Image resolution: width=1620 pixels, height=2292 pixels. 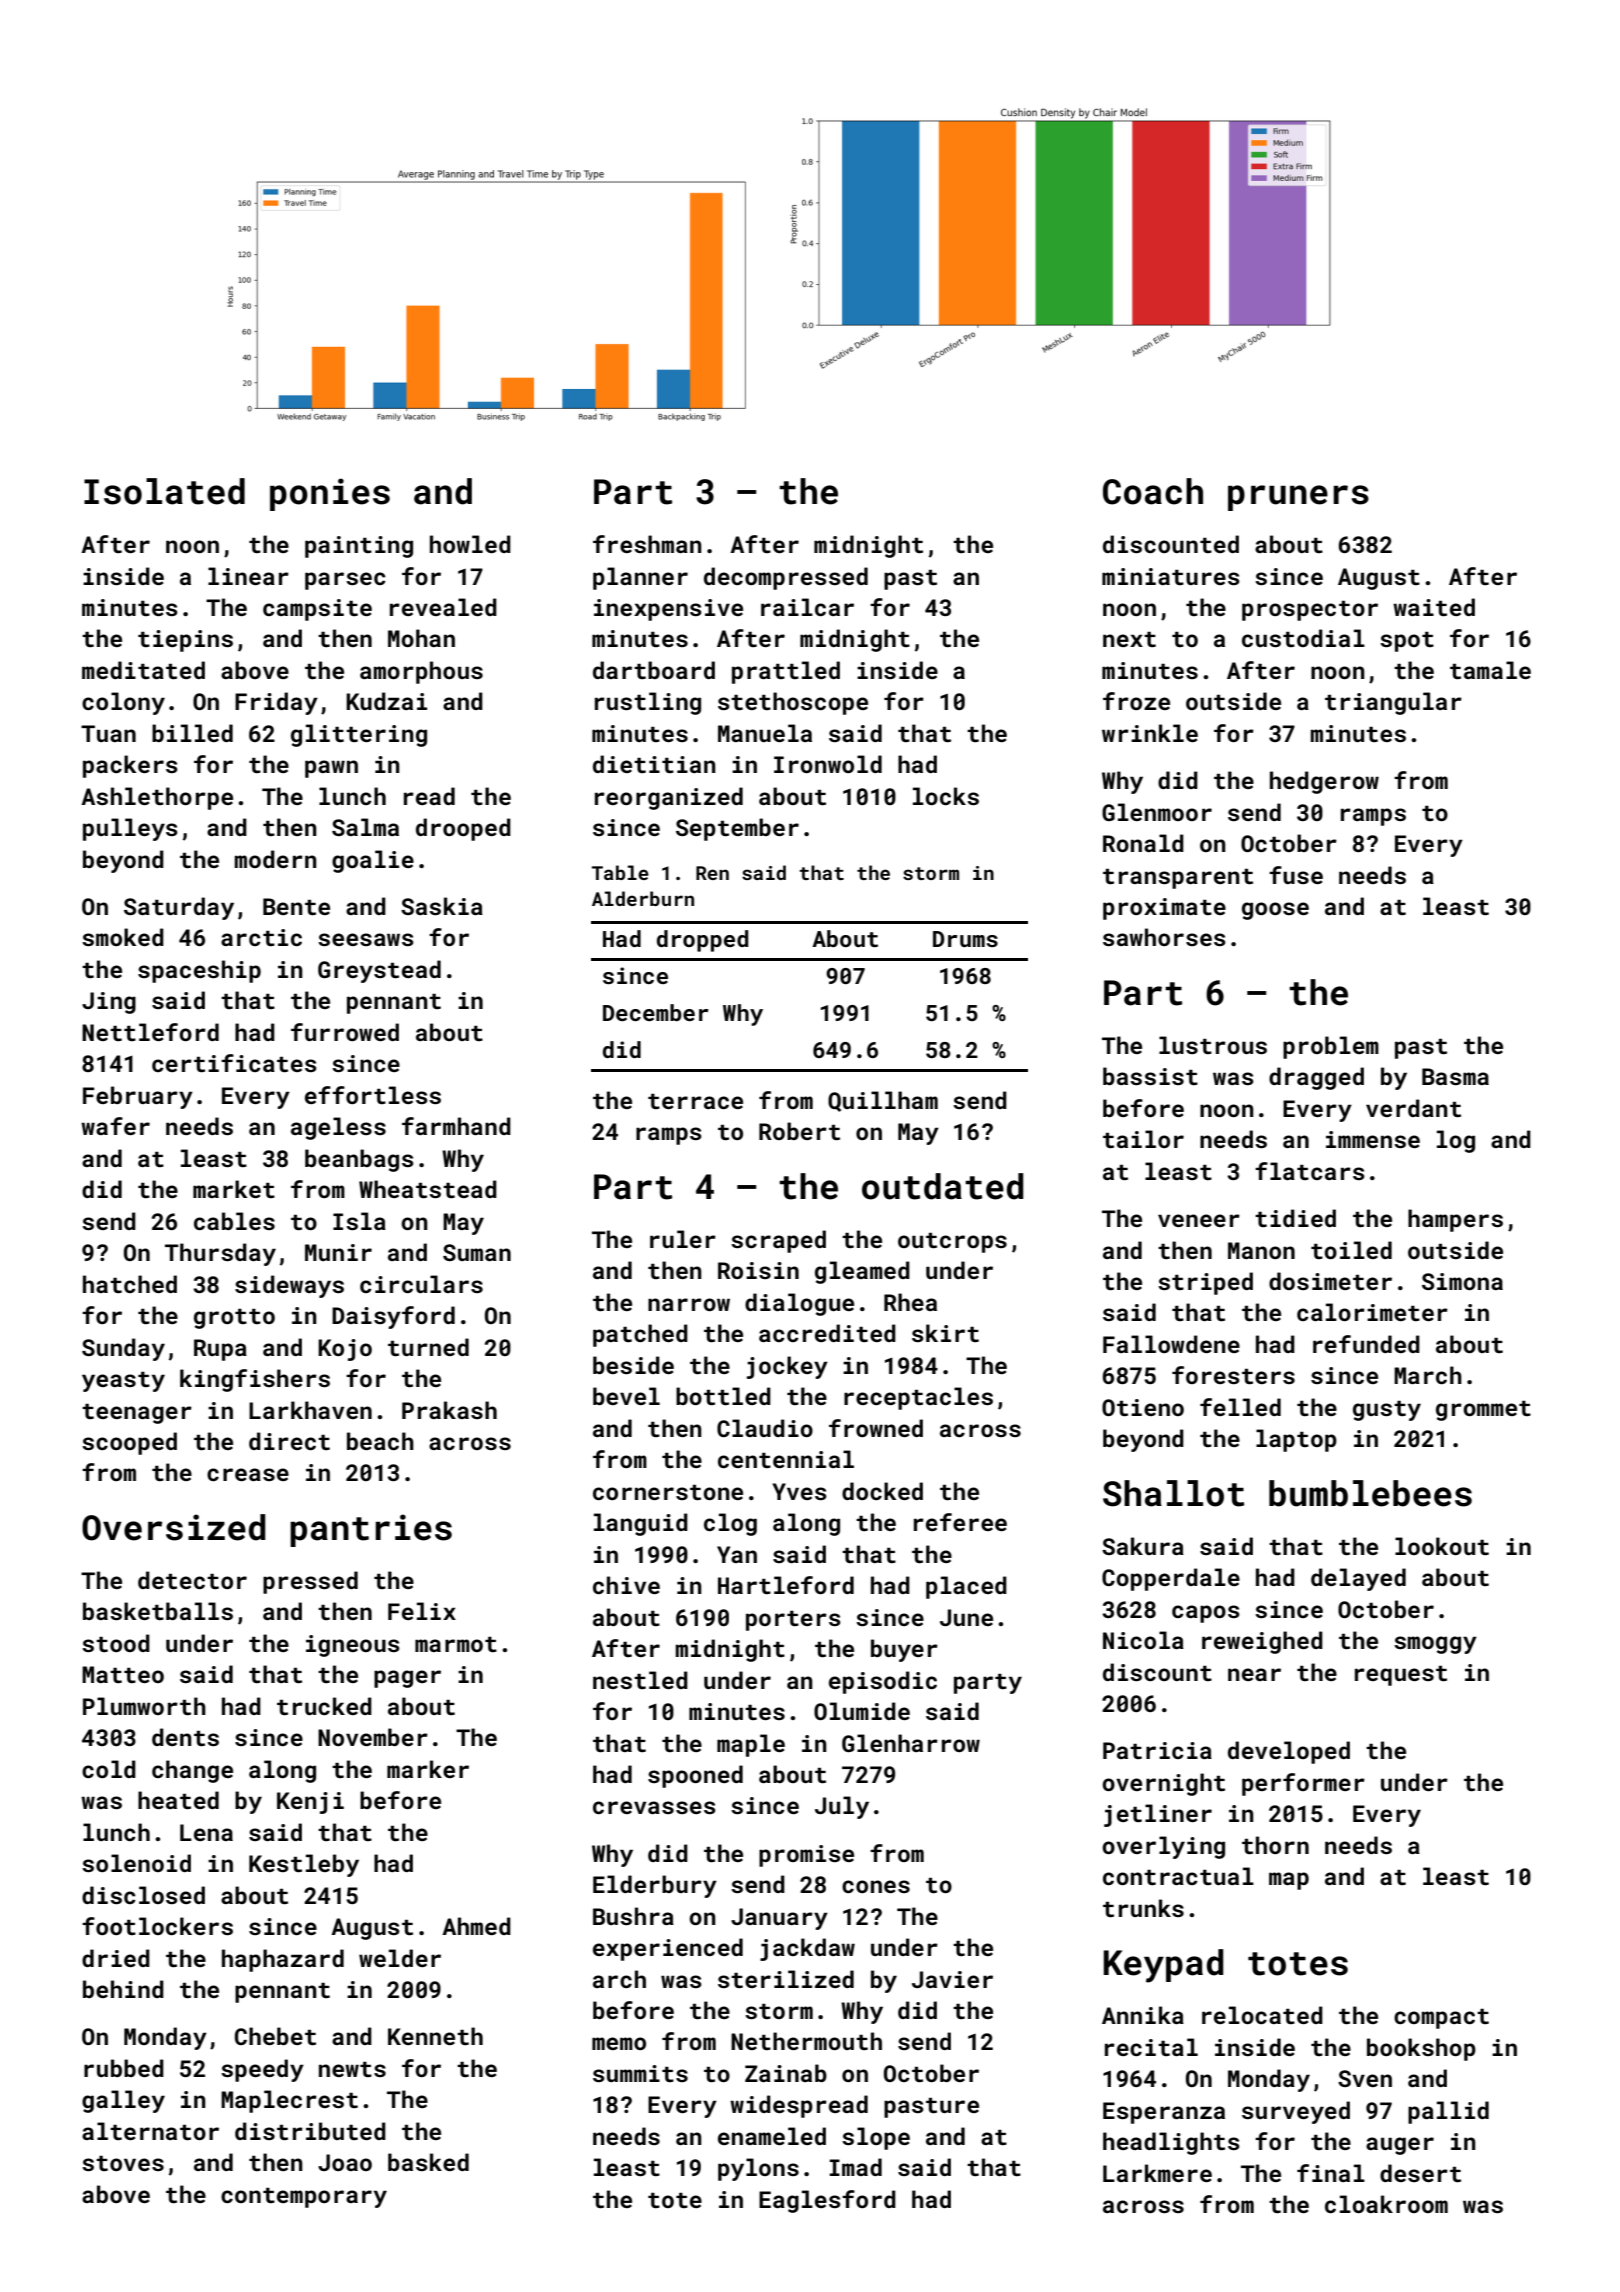 What do you see at coordinates (1150, 733) in the screenshot?
I see `wrinkle` at bounding box center [1150, 733].
